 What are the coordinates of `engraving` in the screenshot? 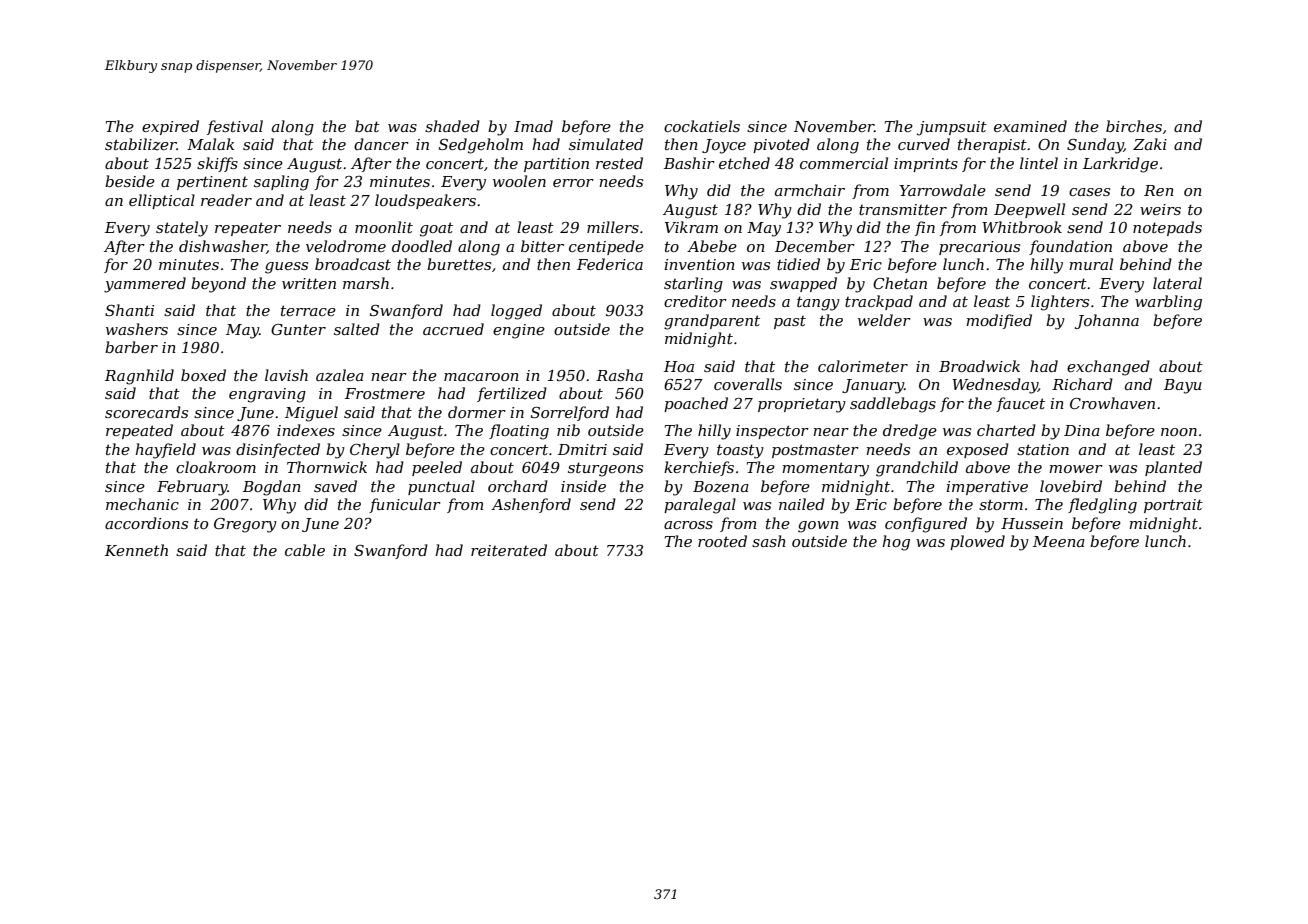 It's located at (267, 395).
